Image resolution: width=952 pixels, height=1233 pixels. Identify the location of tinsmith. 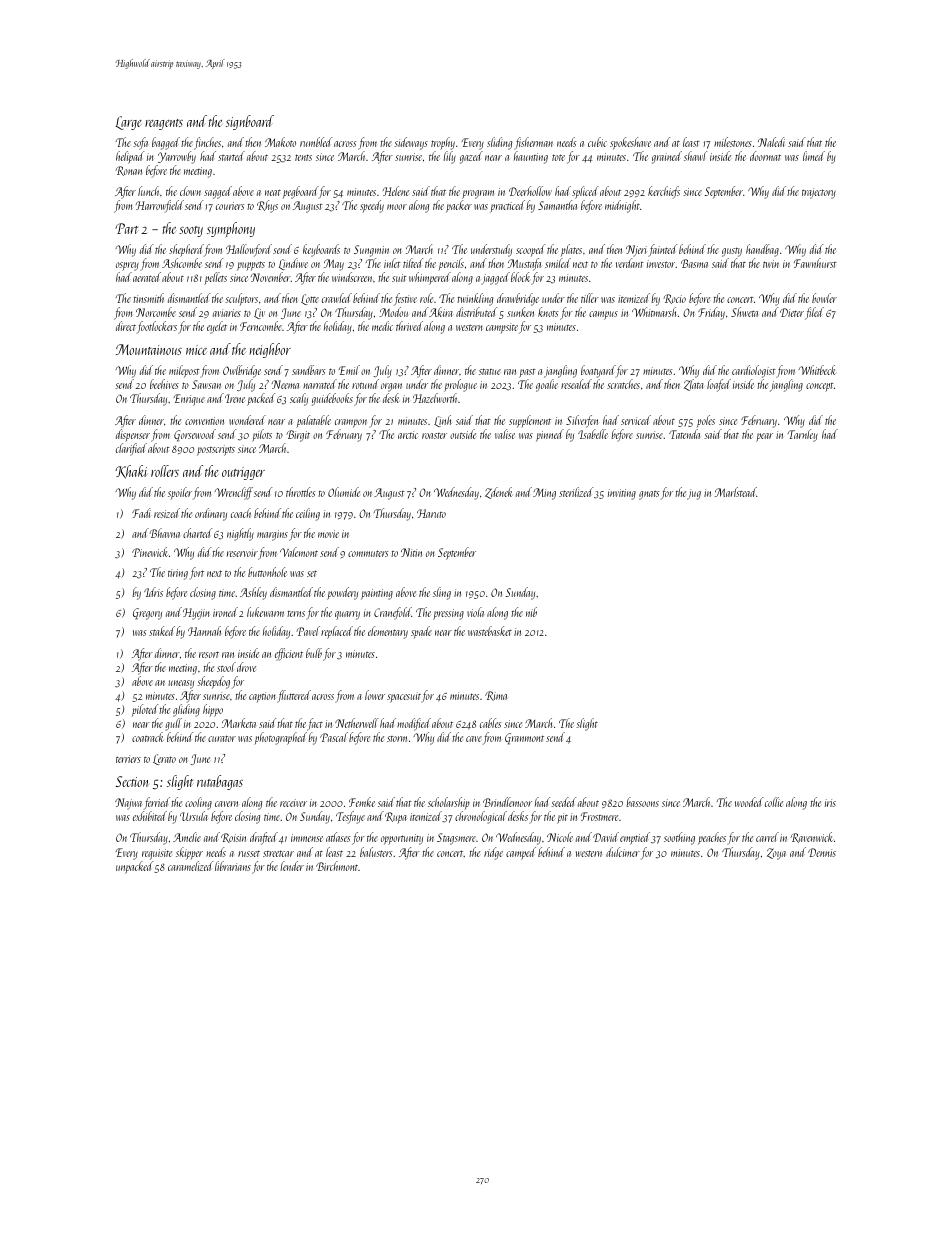
(148, 298).
